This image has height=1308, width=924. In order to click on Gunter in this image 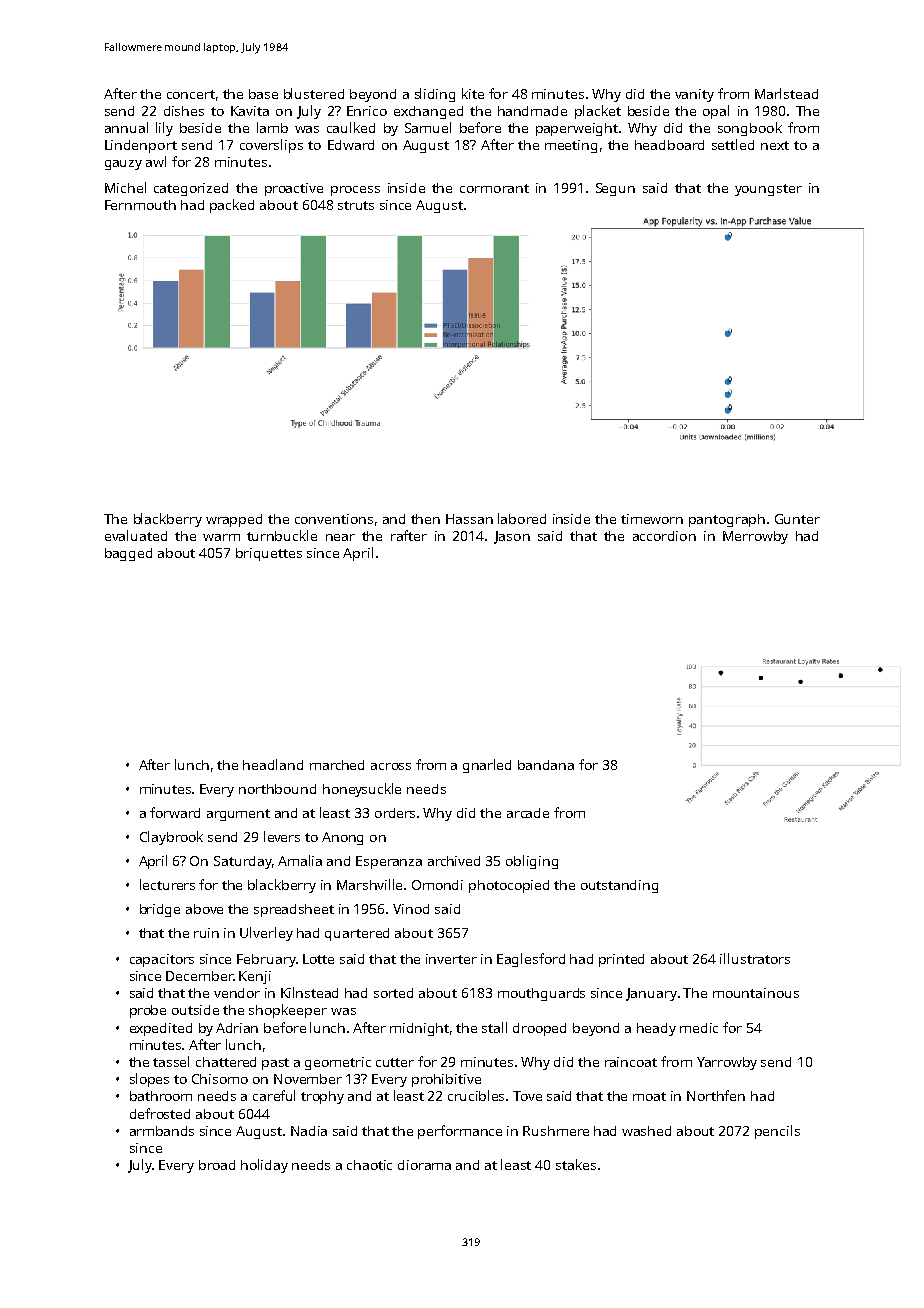, I will do `click(797, 519)`.
